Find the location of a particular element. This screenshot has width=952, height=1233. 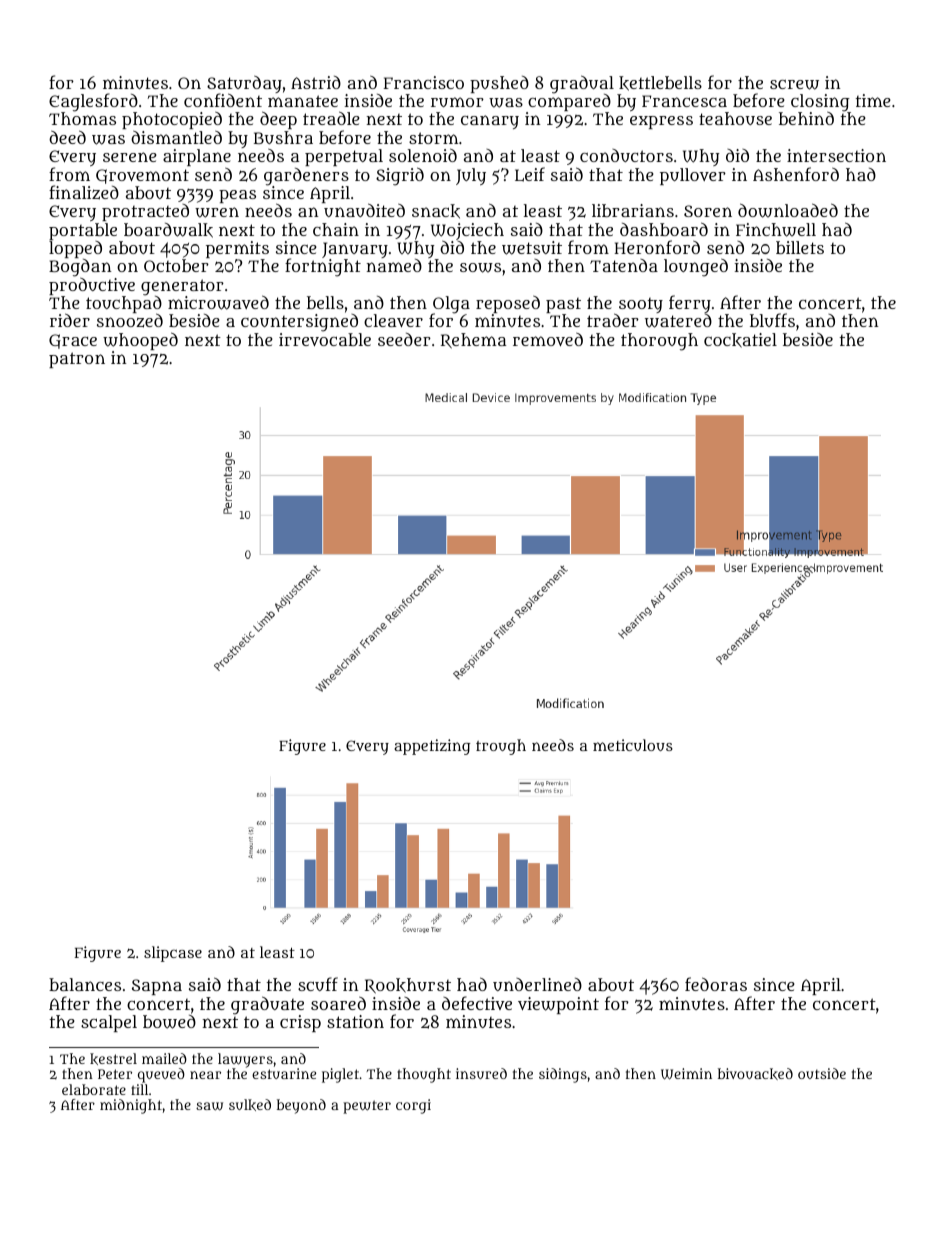

wetsuit is located at coordinates (532, 248).
